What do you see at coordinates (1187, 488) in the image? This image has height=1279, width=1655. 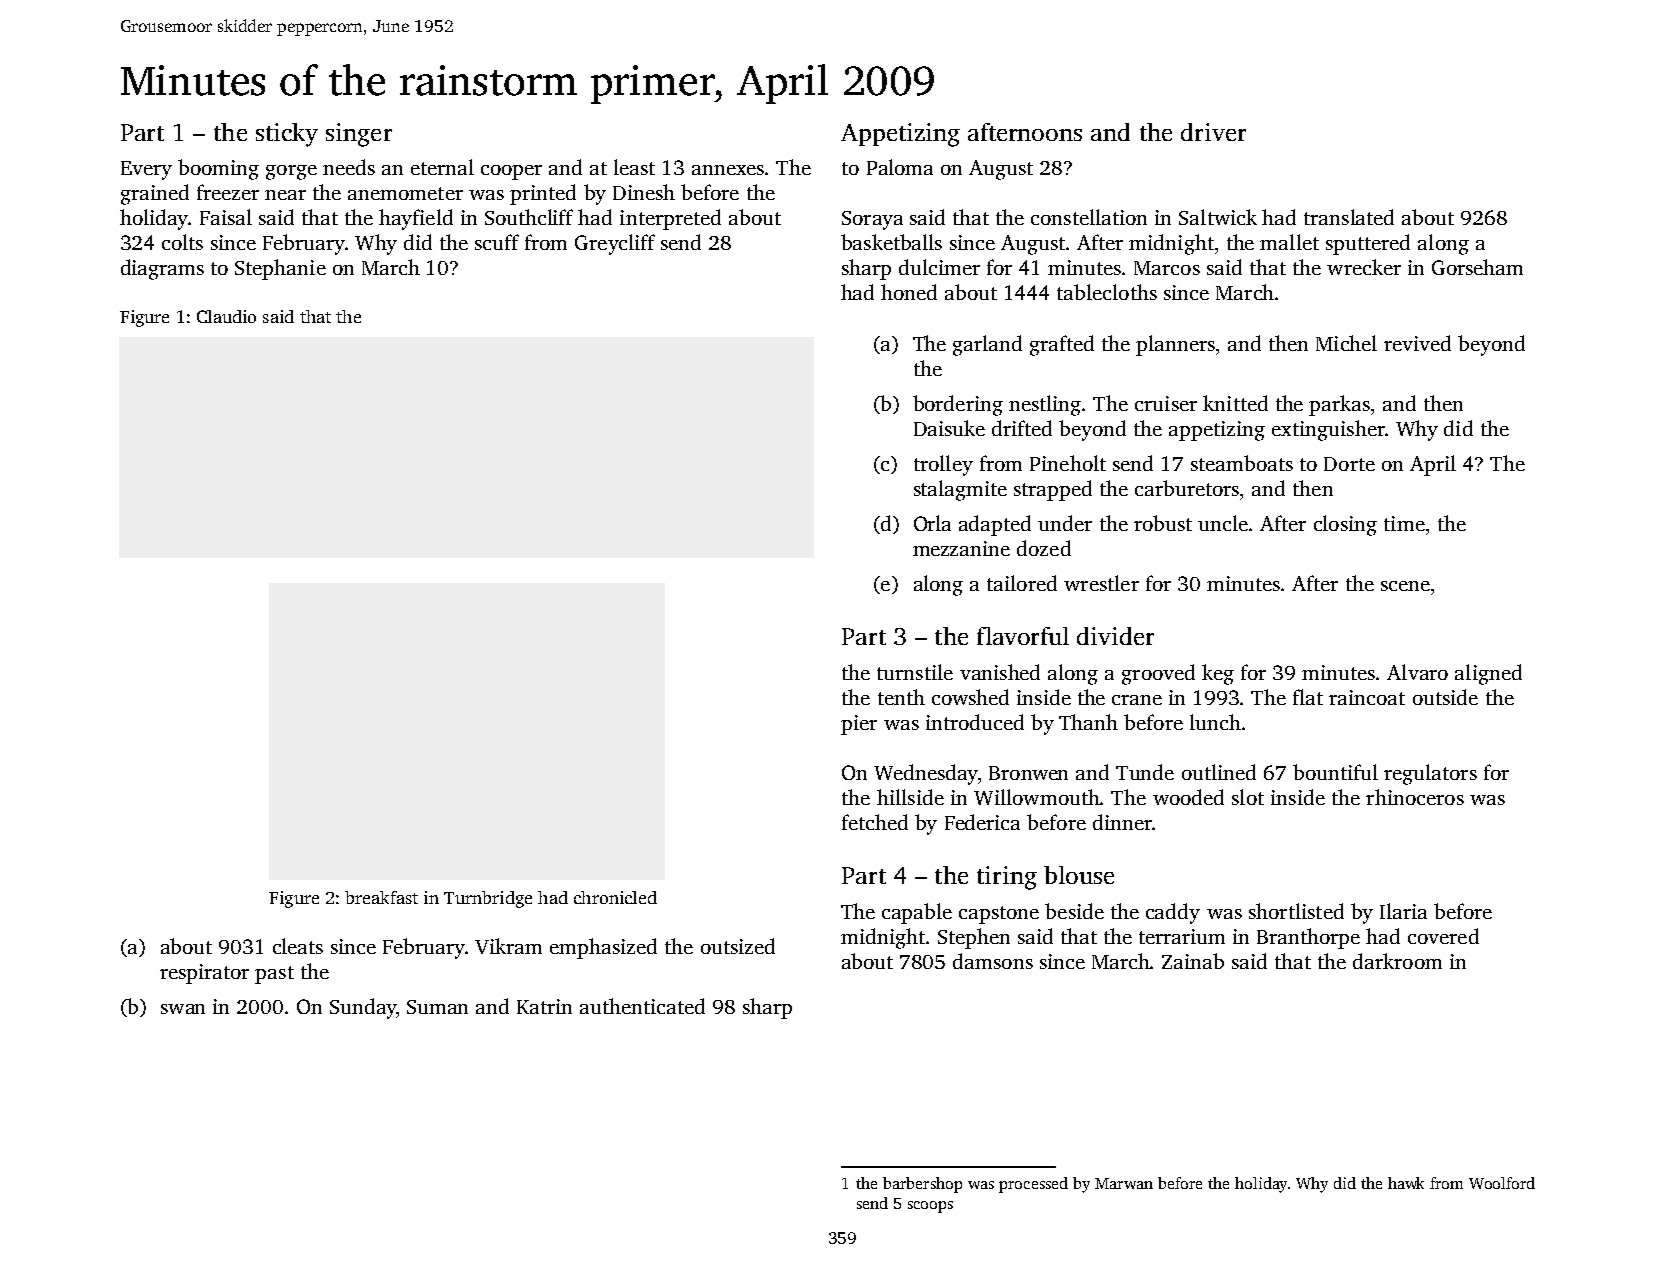 I see `carburetors` at bounding box center [1187, 488].
